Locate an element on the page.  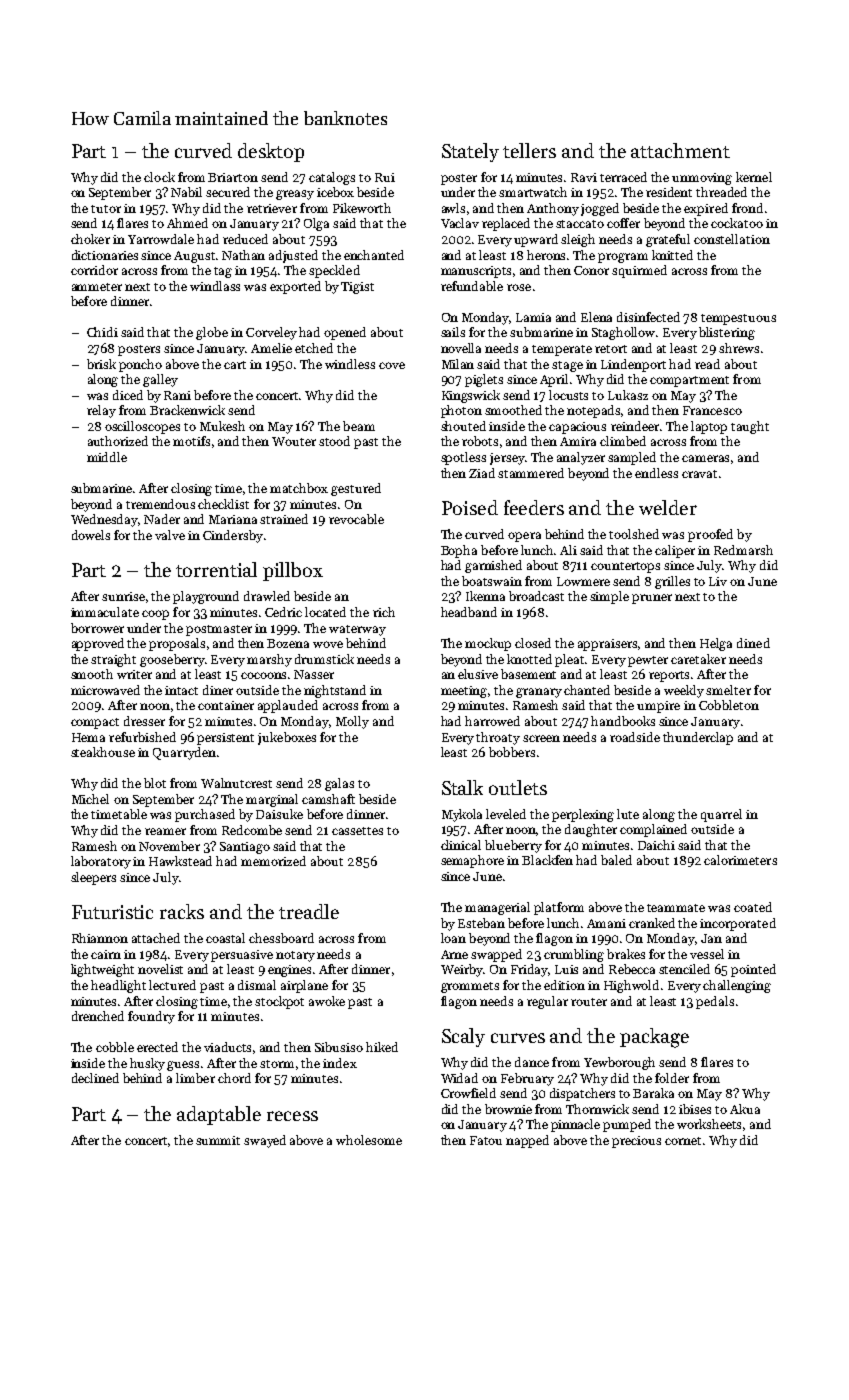
rich is located at coordinates (384, 612).
